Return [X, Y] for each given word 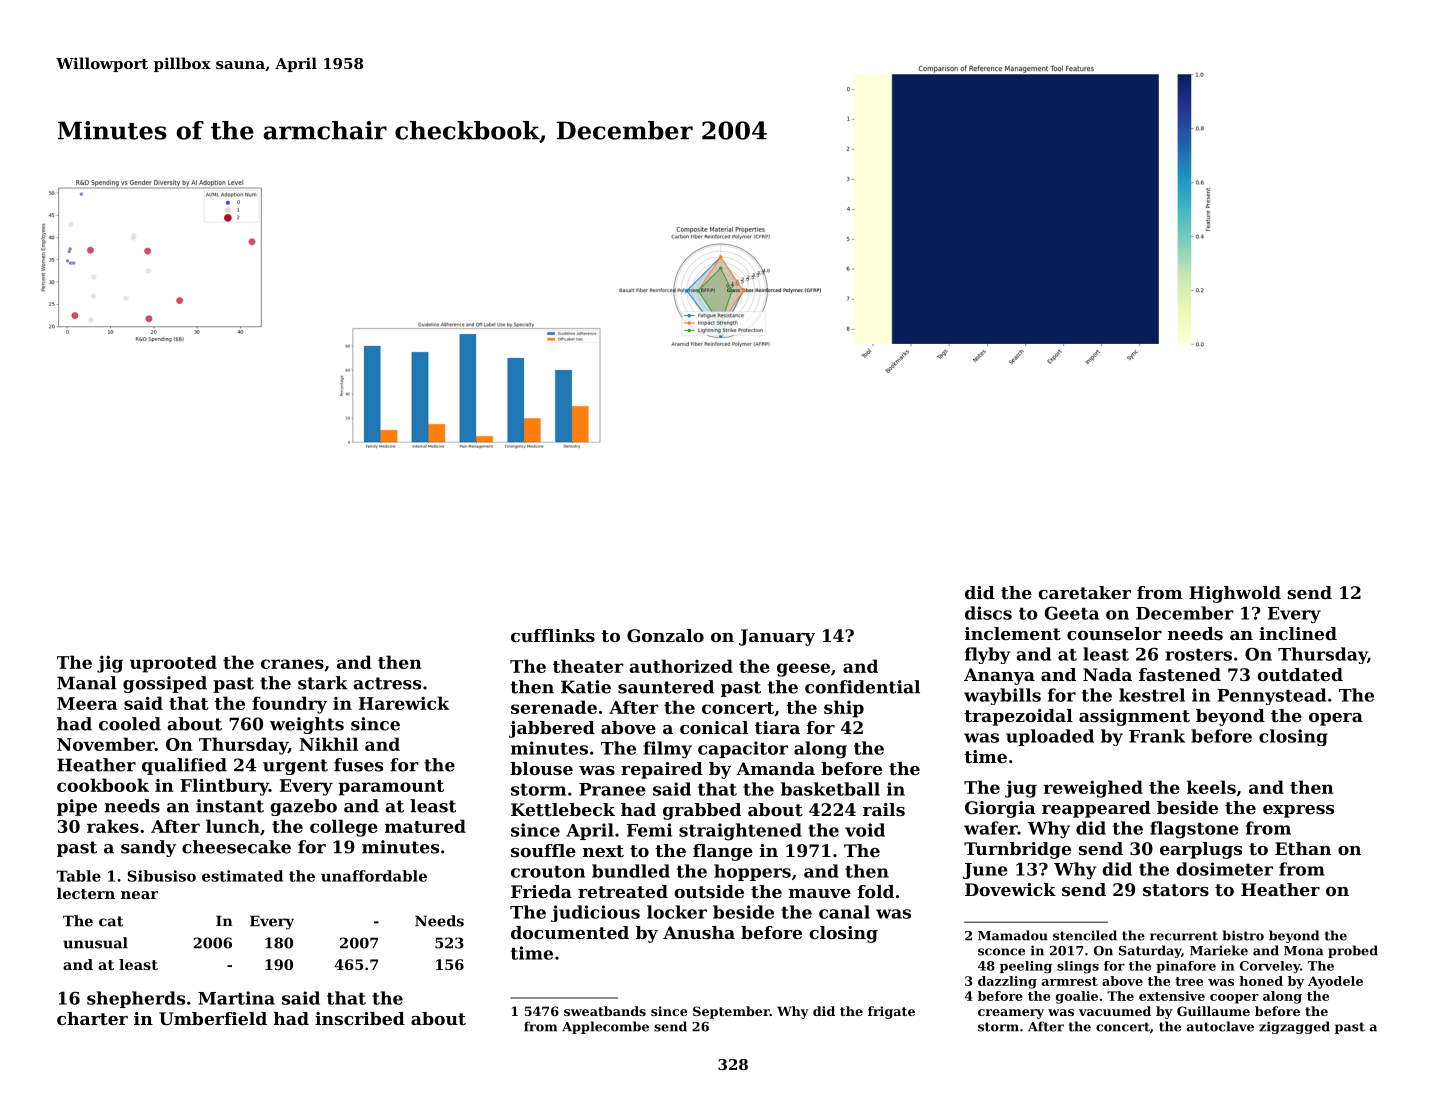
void [865, 830]
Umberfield [213, 1018]
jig [110, 664]
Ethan [1303, 848]
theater [588, 666]
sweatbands [605, 1011]
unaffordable [374, 876]
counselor [1114, 633]
